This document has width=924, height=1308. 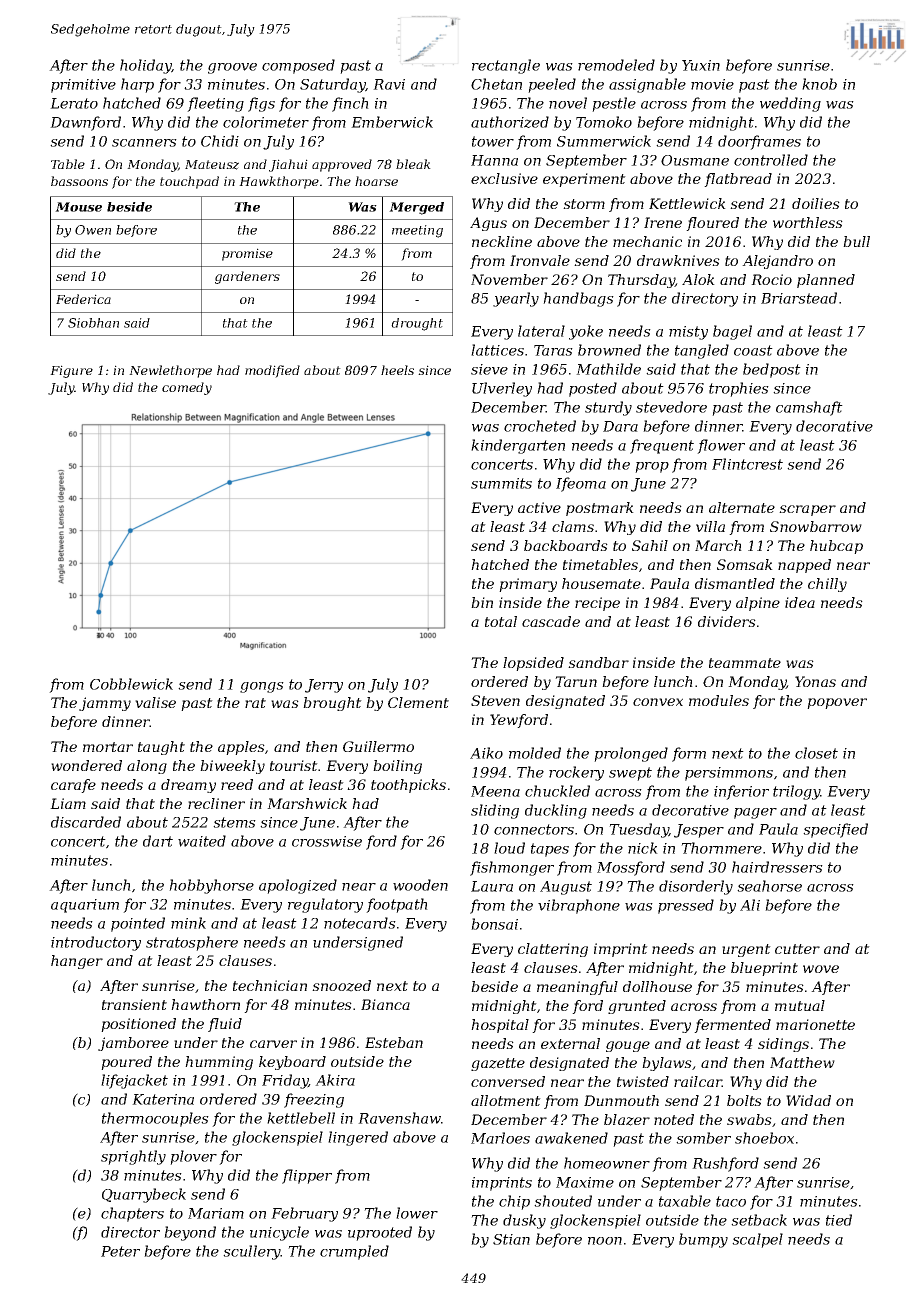 I want to click on knob, so click(x=819, y=84).
